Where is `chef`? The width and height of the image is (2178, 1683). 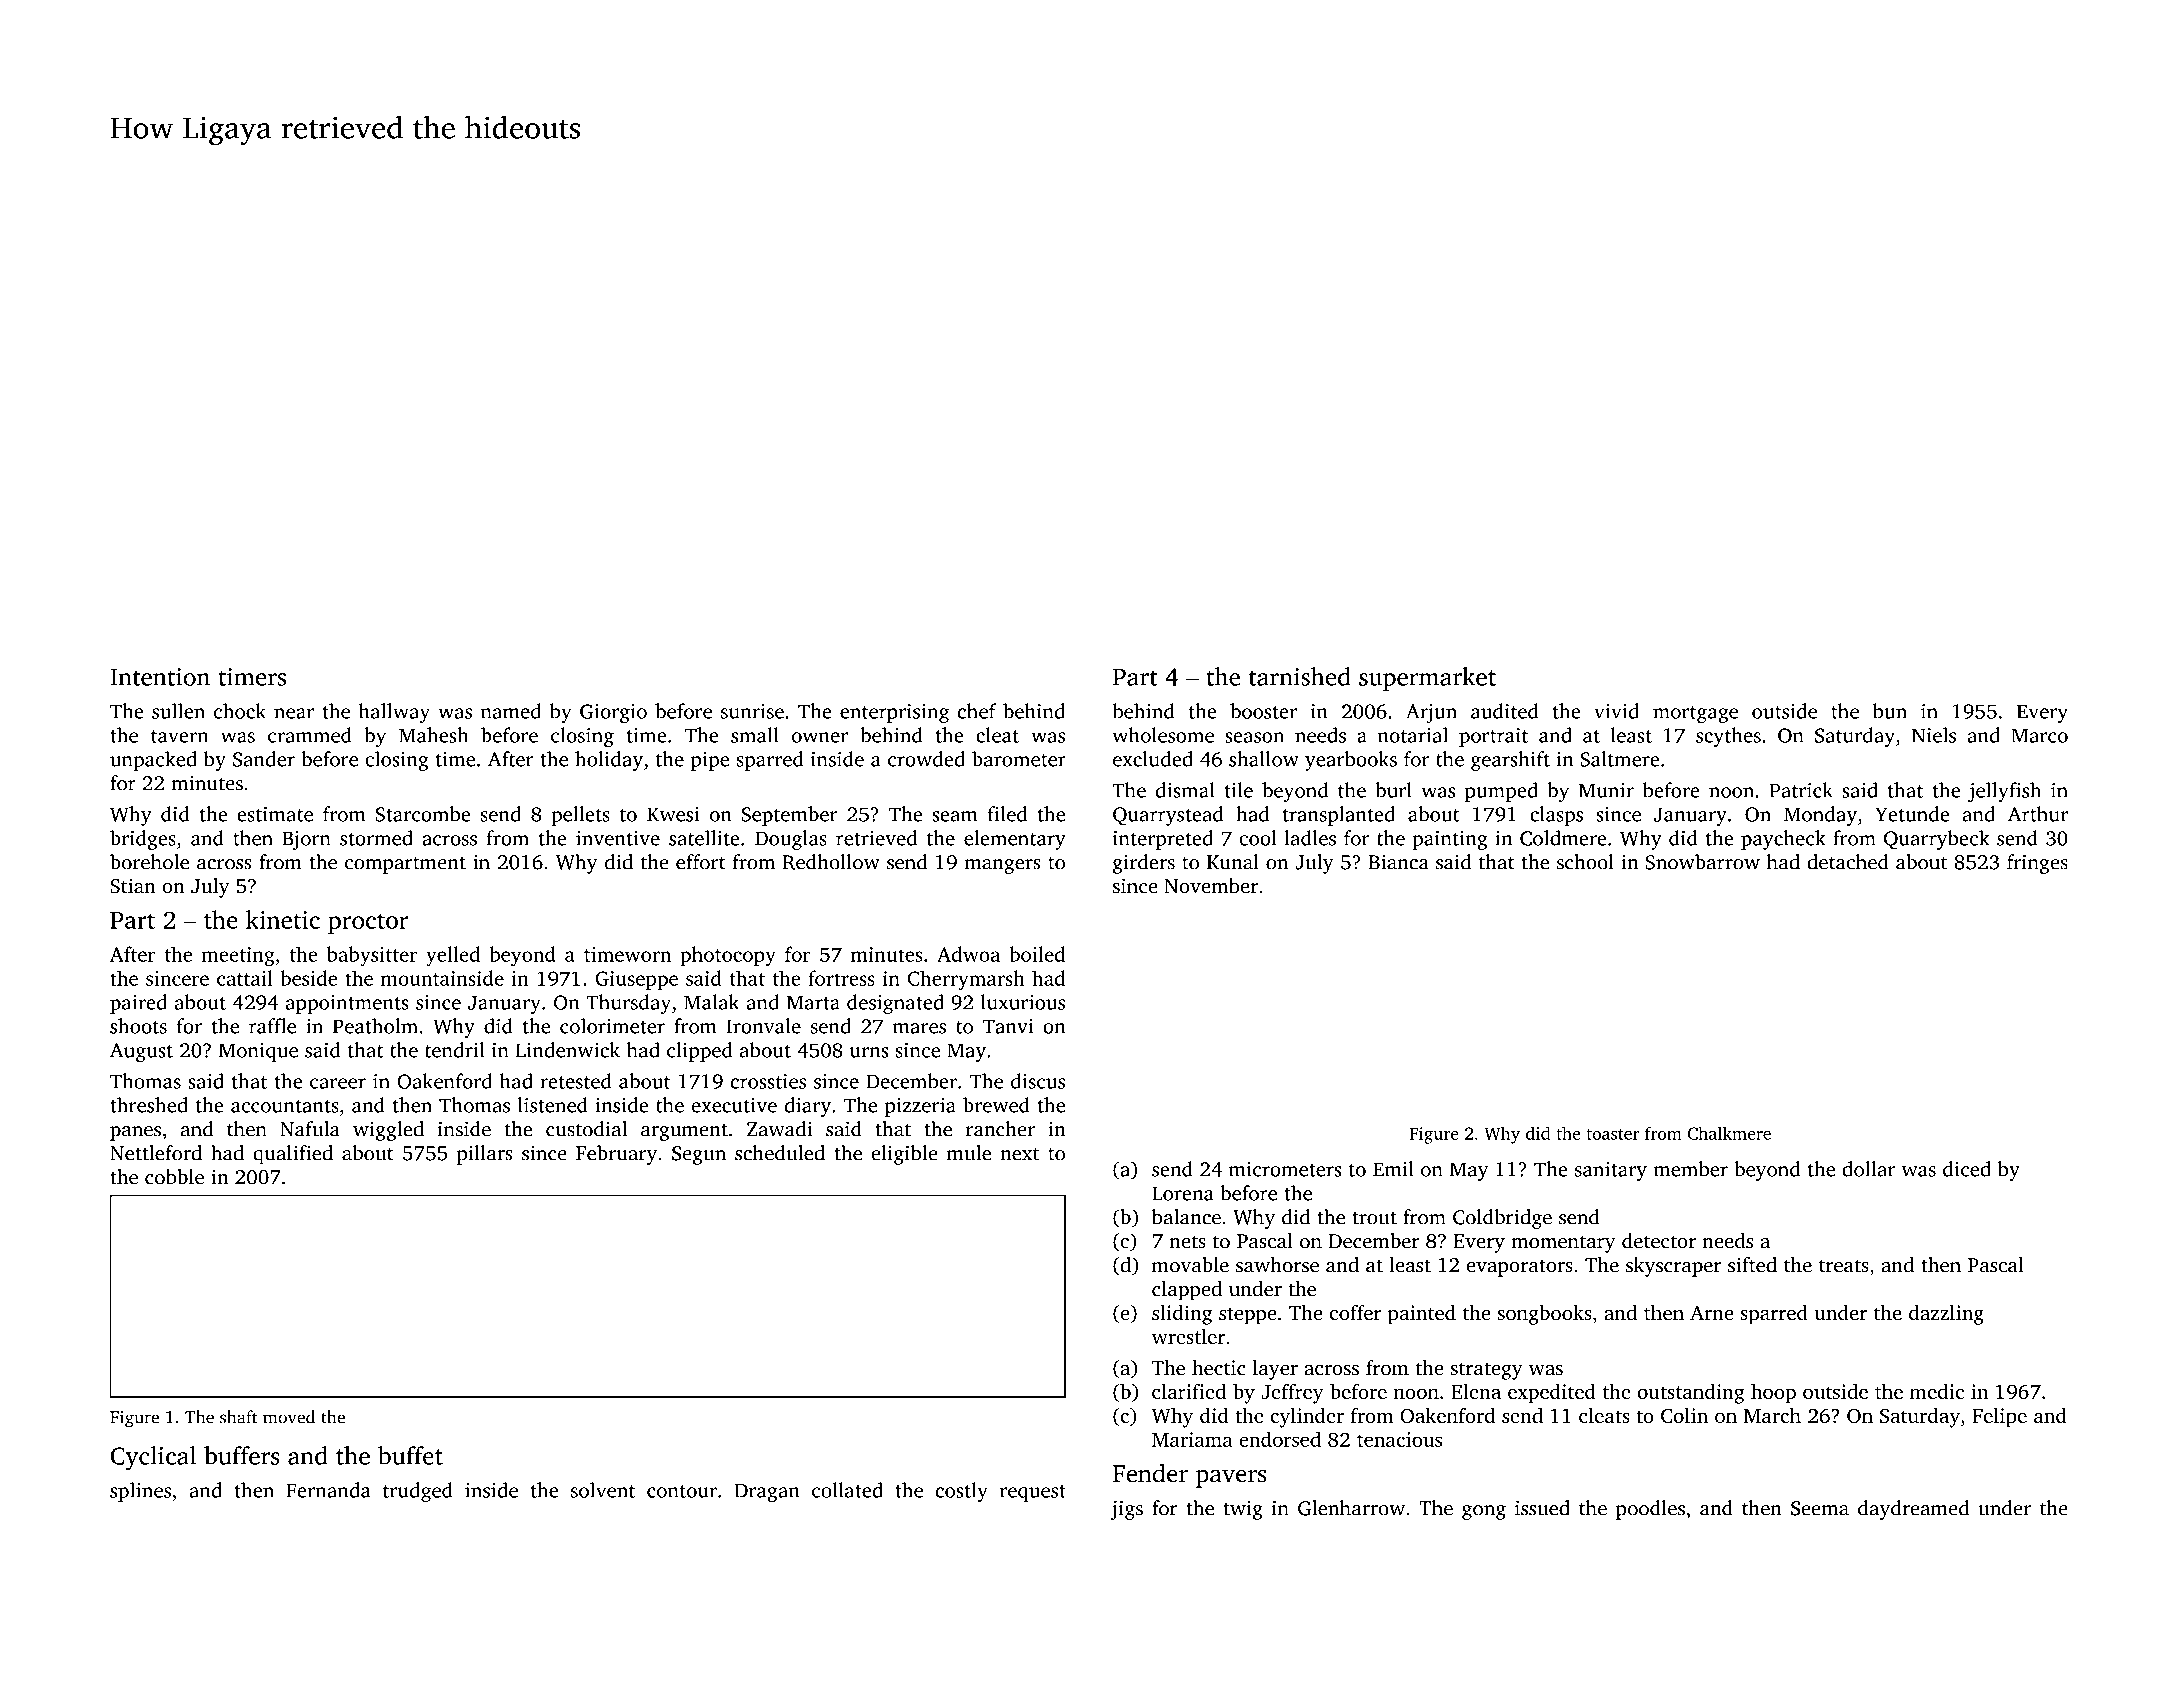
chef is located at coordinates (977, 711).
